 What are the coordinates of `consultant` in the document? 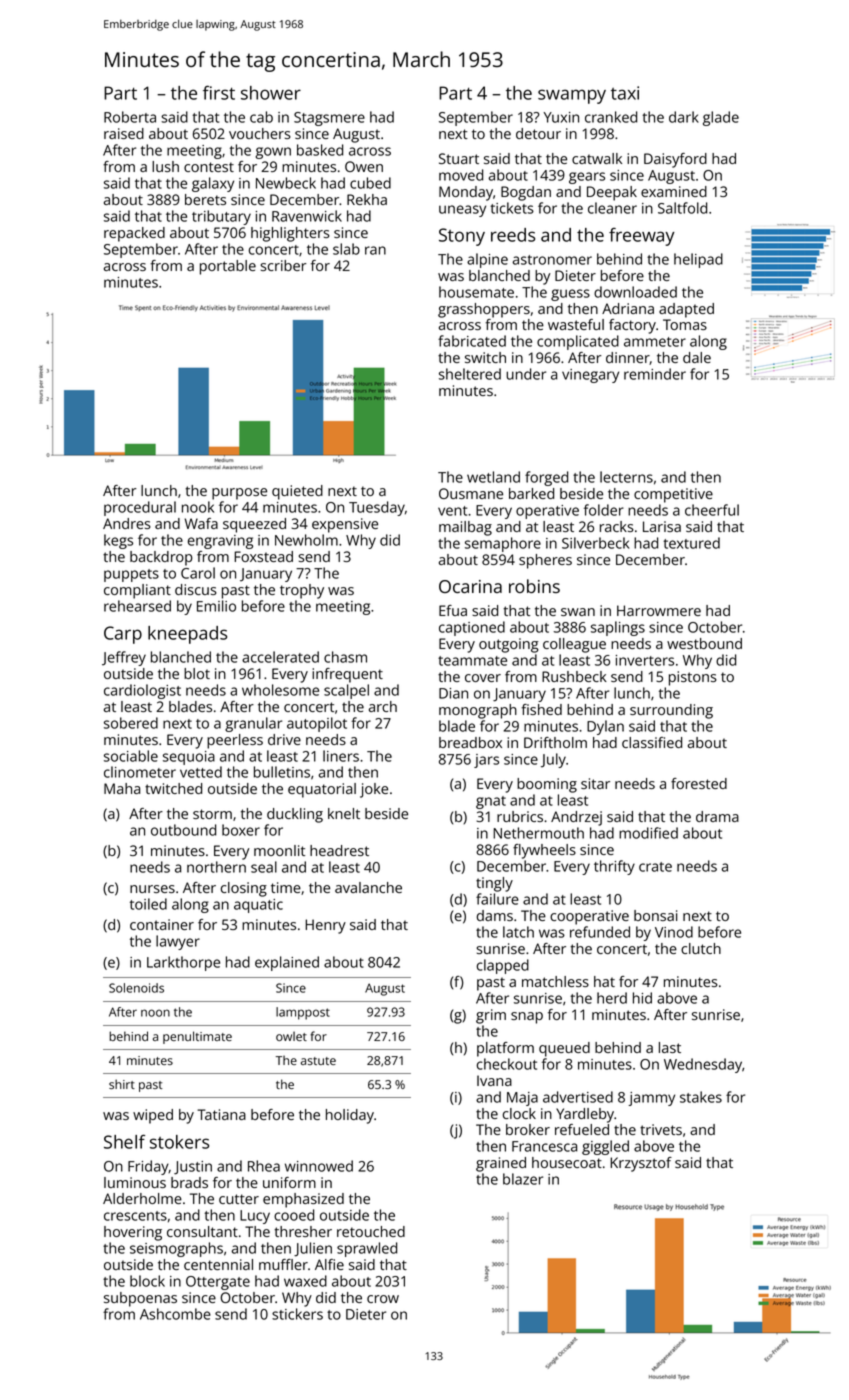 It's located at (202, 1231).
